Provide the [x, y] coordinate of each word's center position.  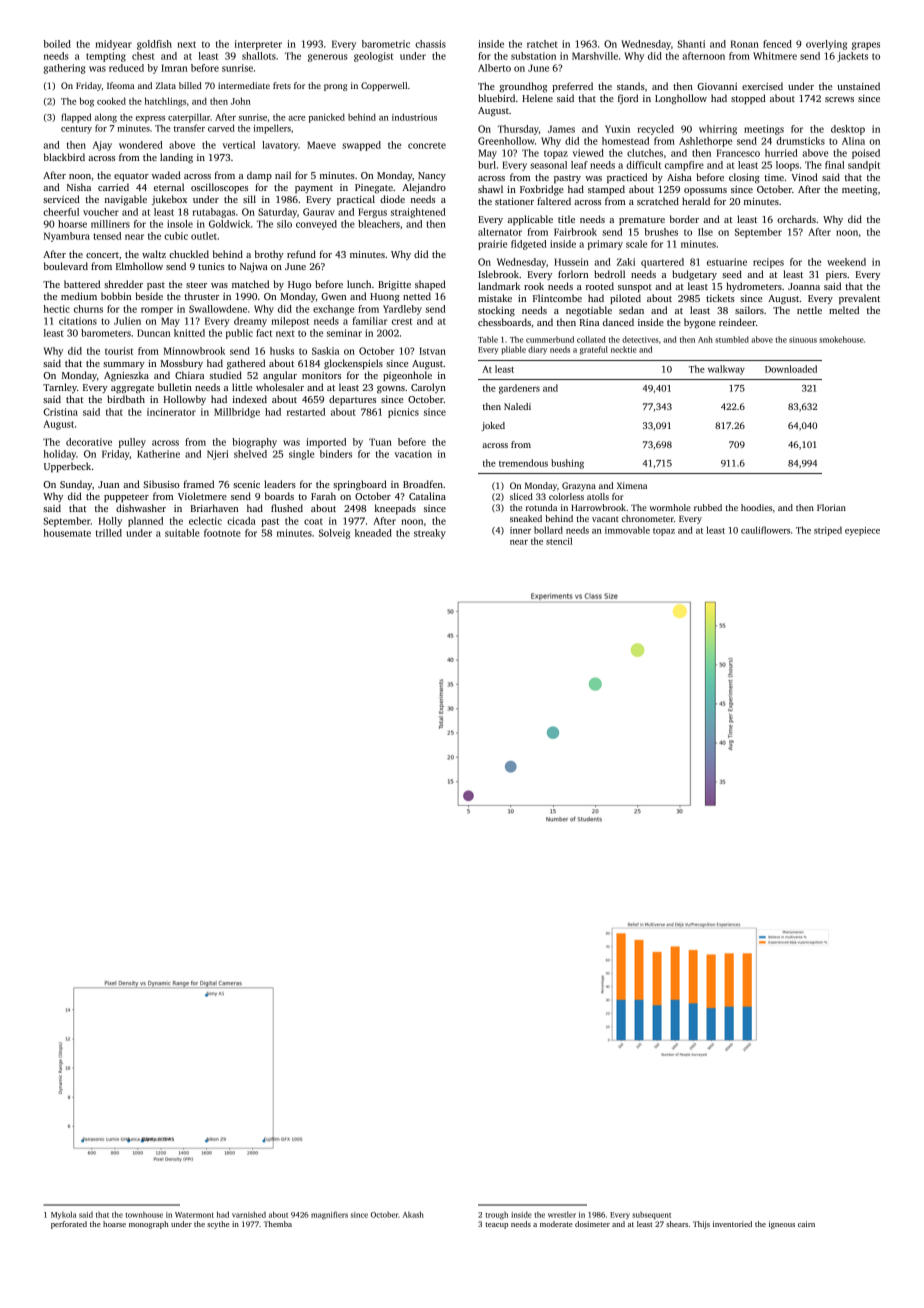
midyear [113, 45]
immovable [627, 530]
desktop [848, 130]
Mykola [63, 1215]
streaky [430, 534]
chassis [430, 44]
